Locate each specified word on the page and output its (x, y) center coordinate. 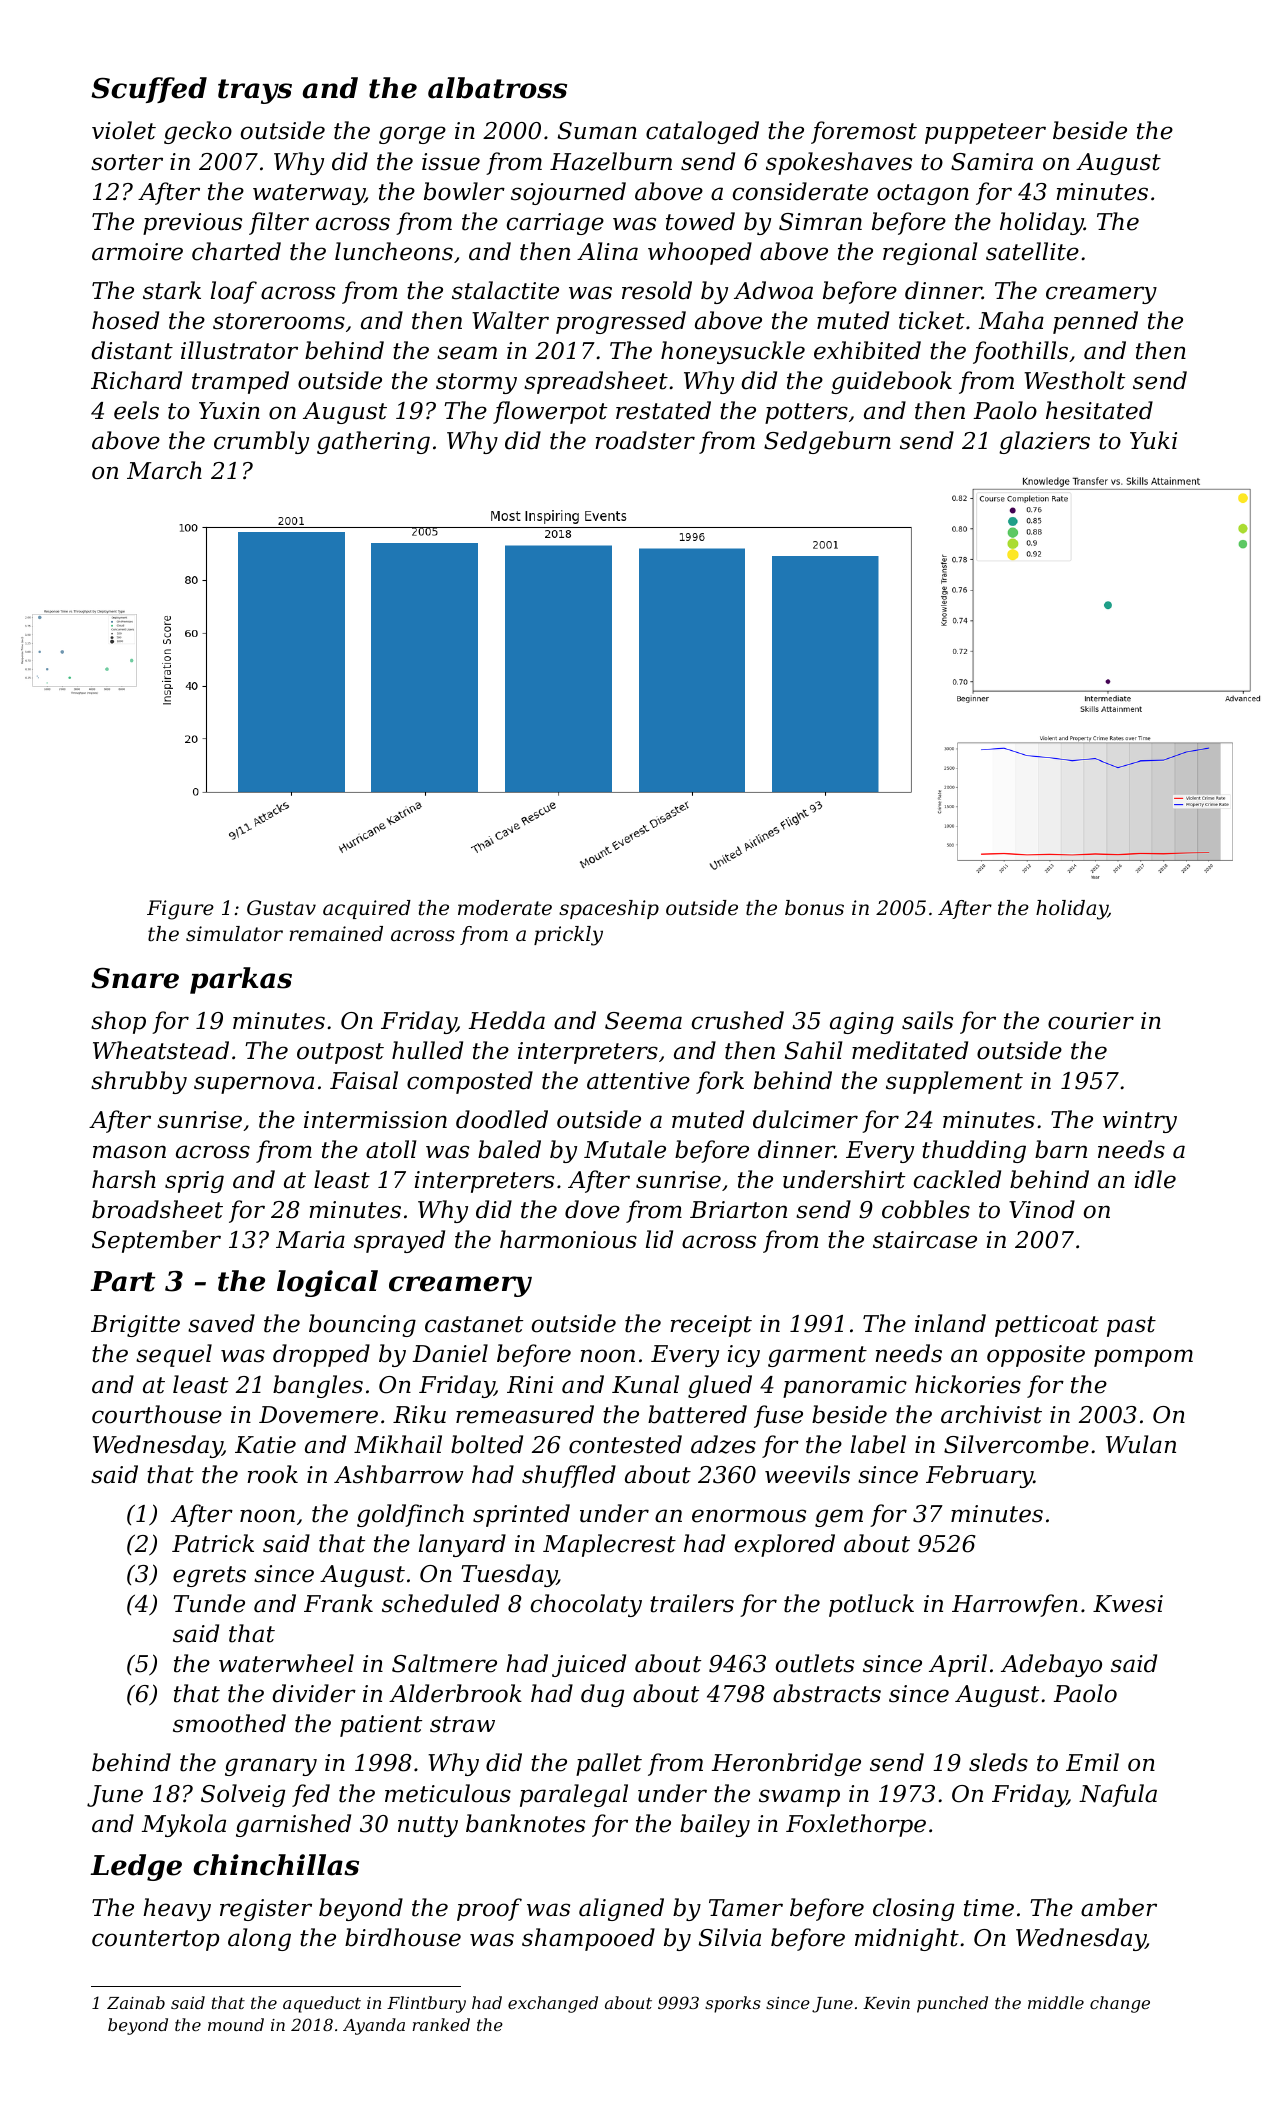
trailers (692, 1603)
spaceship (609, 909)
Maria (310, 1240)
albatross (497, 88)
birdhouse (403, 1937)
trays (255, 91)
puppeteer (985, 133)
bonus (814, 908)
